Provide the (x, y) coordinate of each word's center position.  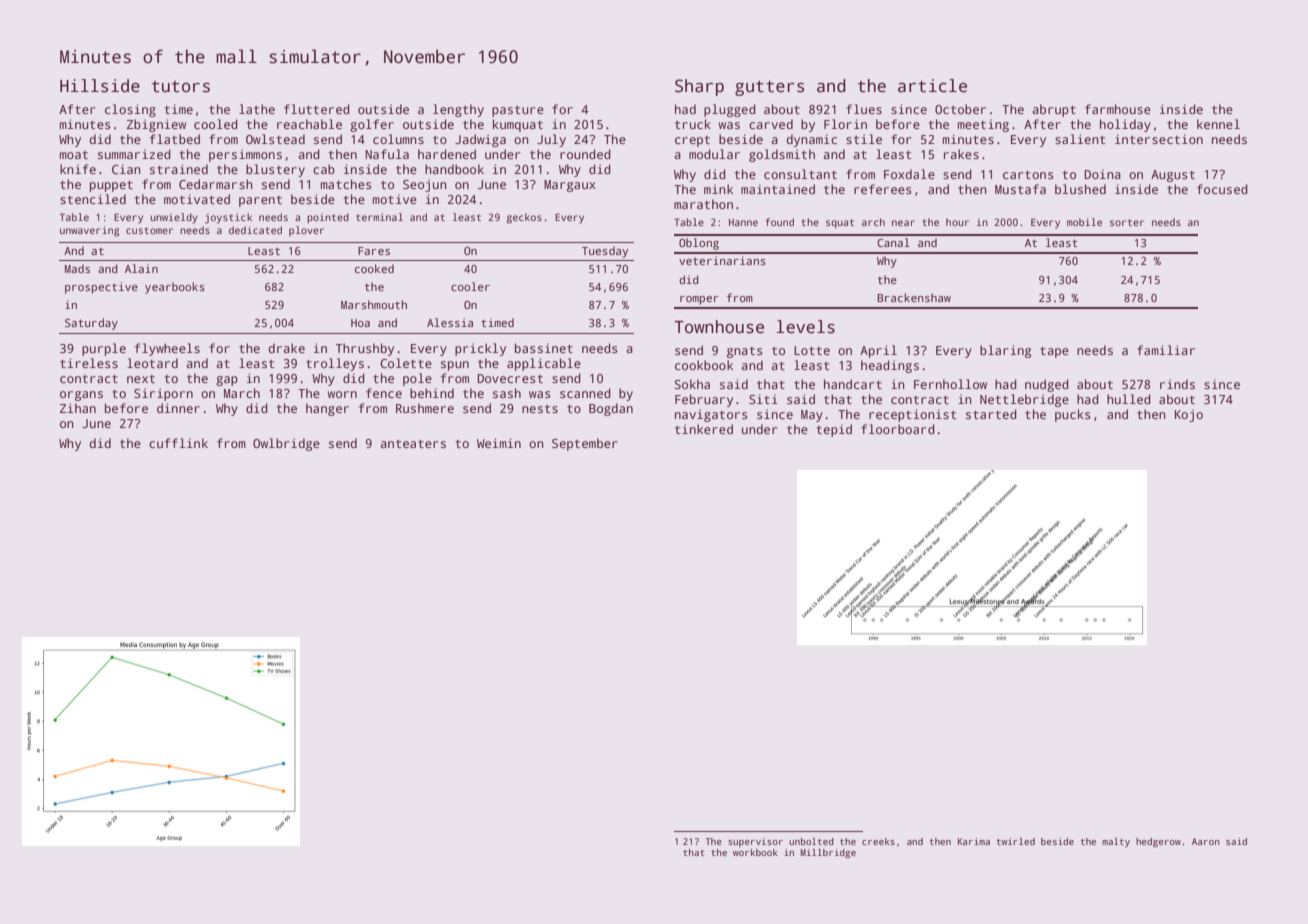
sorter (1127, 222)
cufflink (178, 443)
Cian (126, 169)
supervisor (755, 842)
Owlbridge (286, 444)
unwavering (89, 231)
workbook (755, 852)
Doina (1102, 174)
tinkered (704, 429)
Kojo (1189, 415)
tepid (834, 430)
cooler (470, 286)
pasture (518, 111)
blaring (1005, 351)
